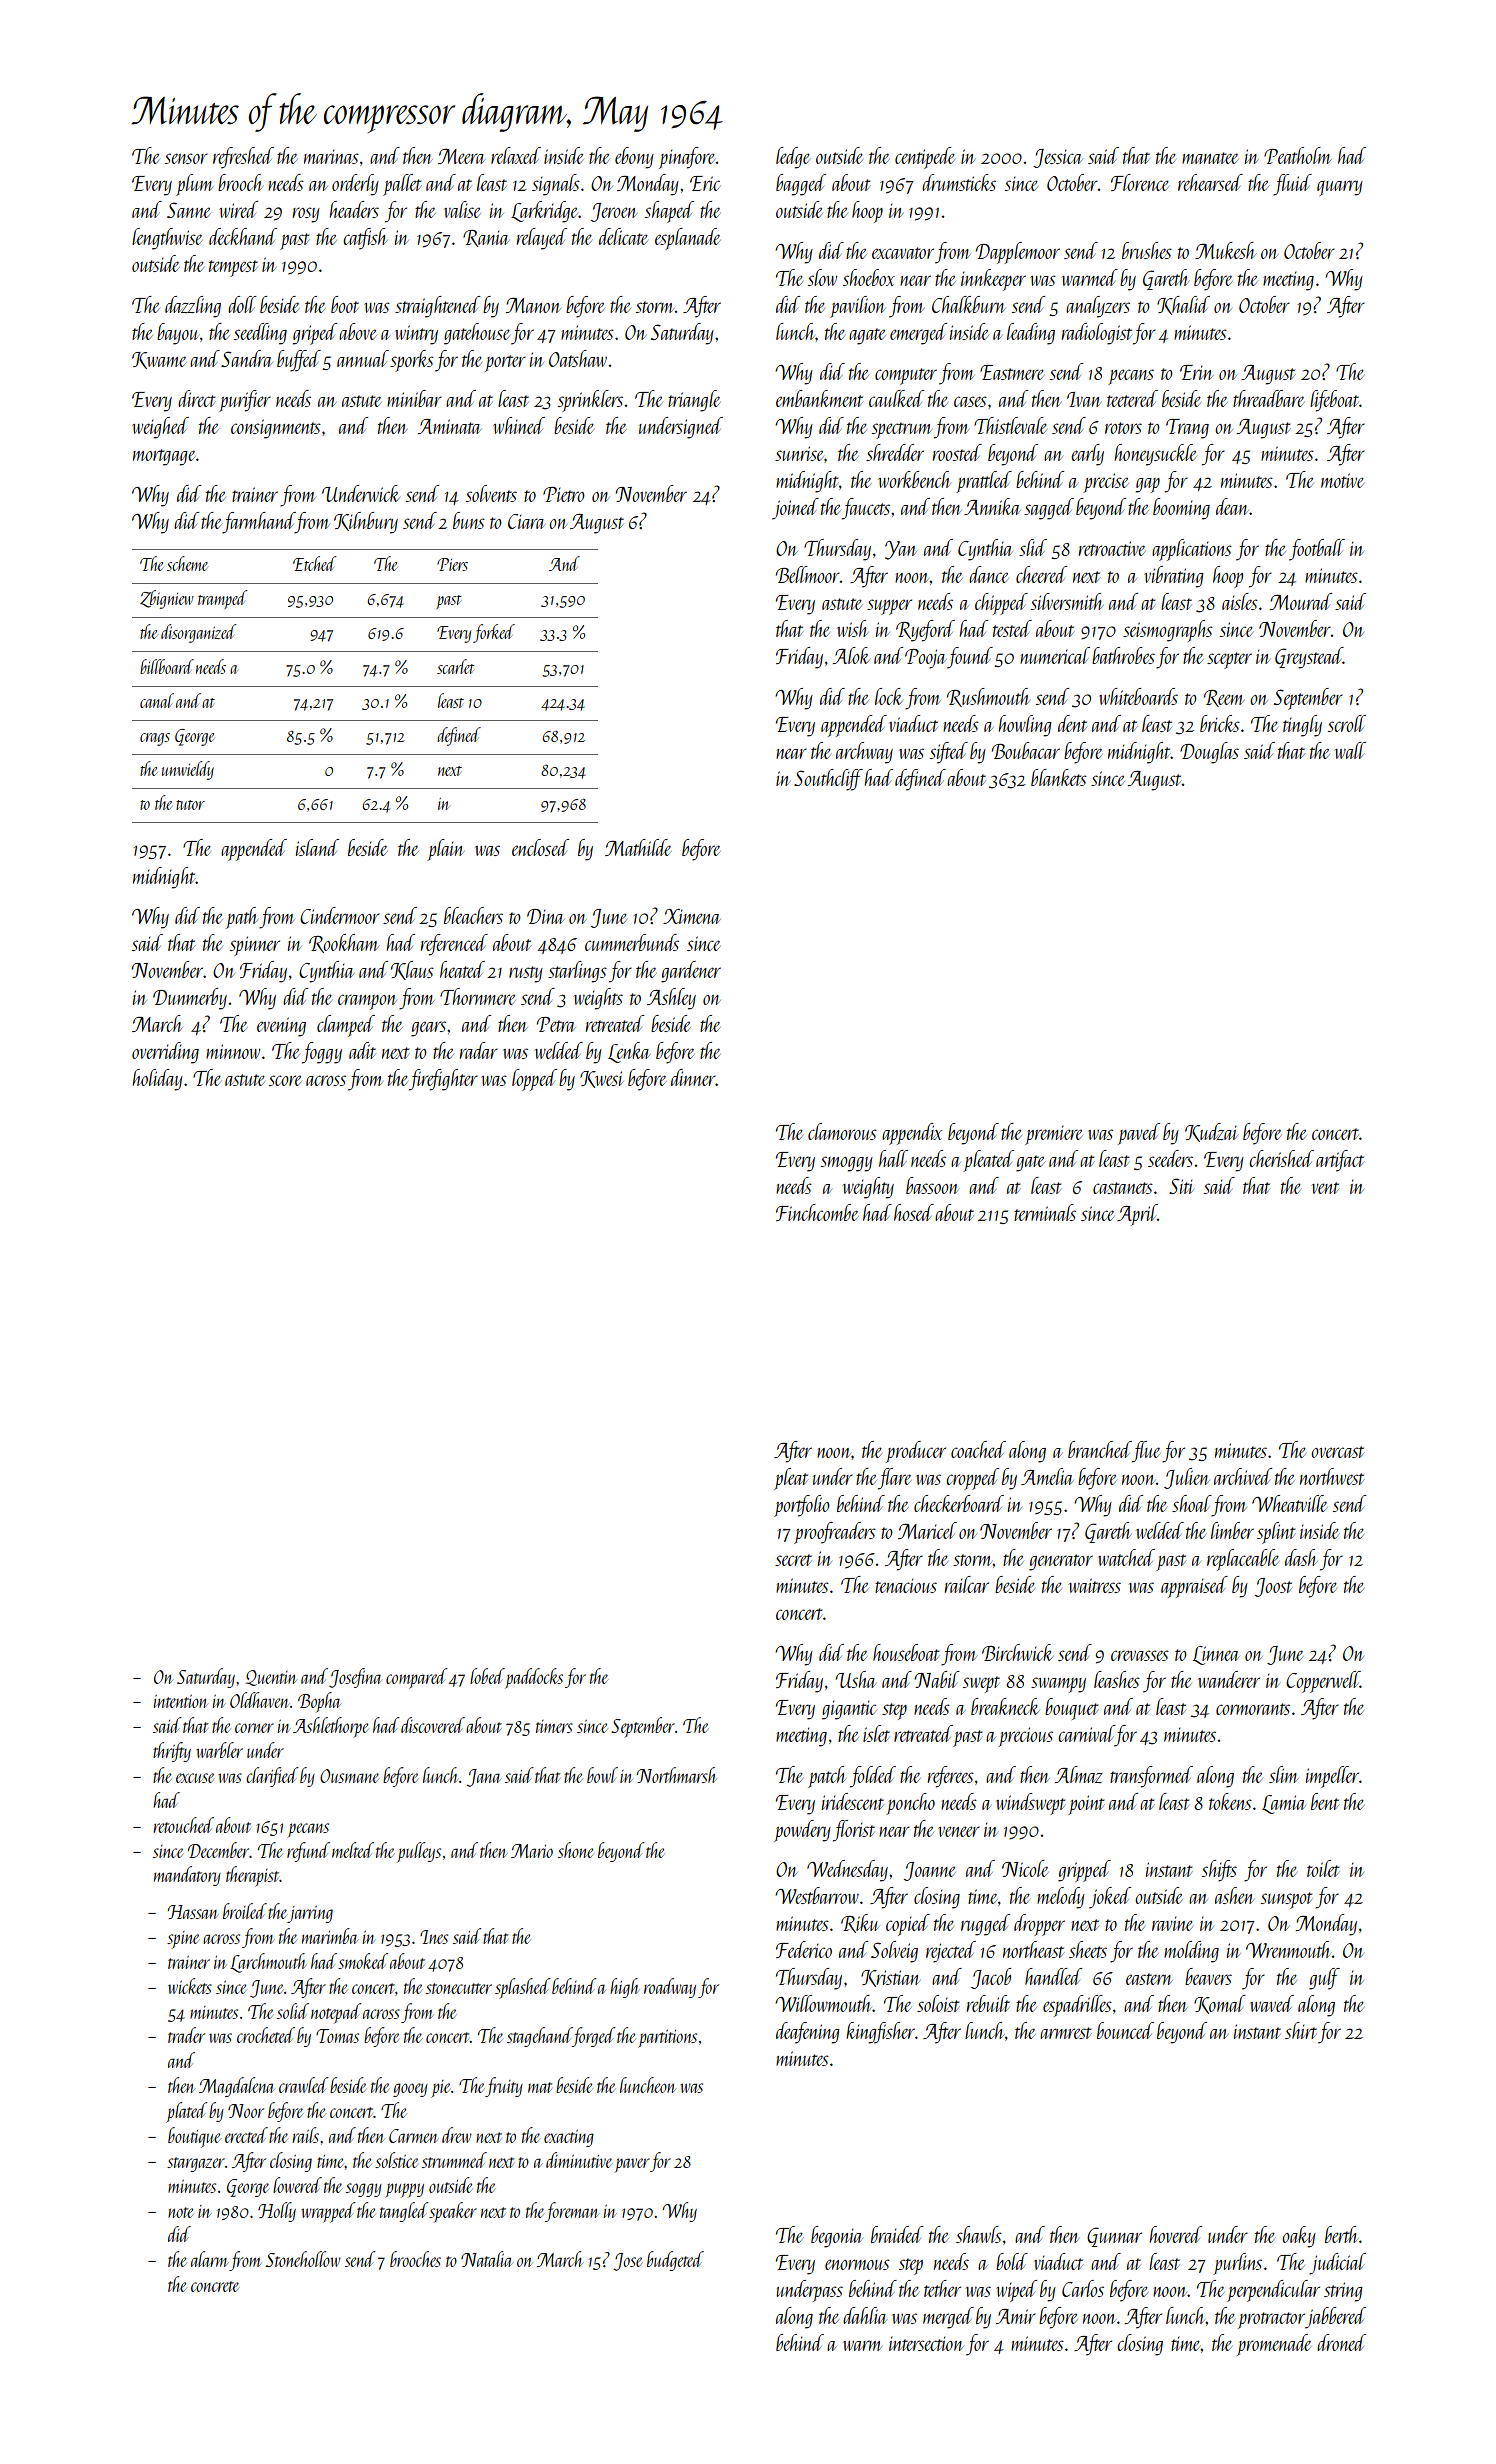  Describe the element at coordinates (854, 1831) in the screenshot. I see `florist` at that location.
